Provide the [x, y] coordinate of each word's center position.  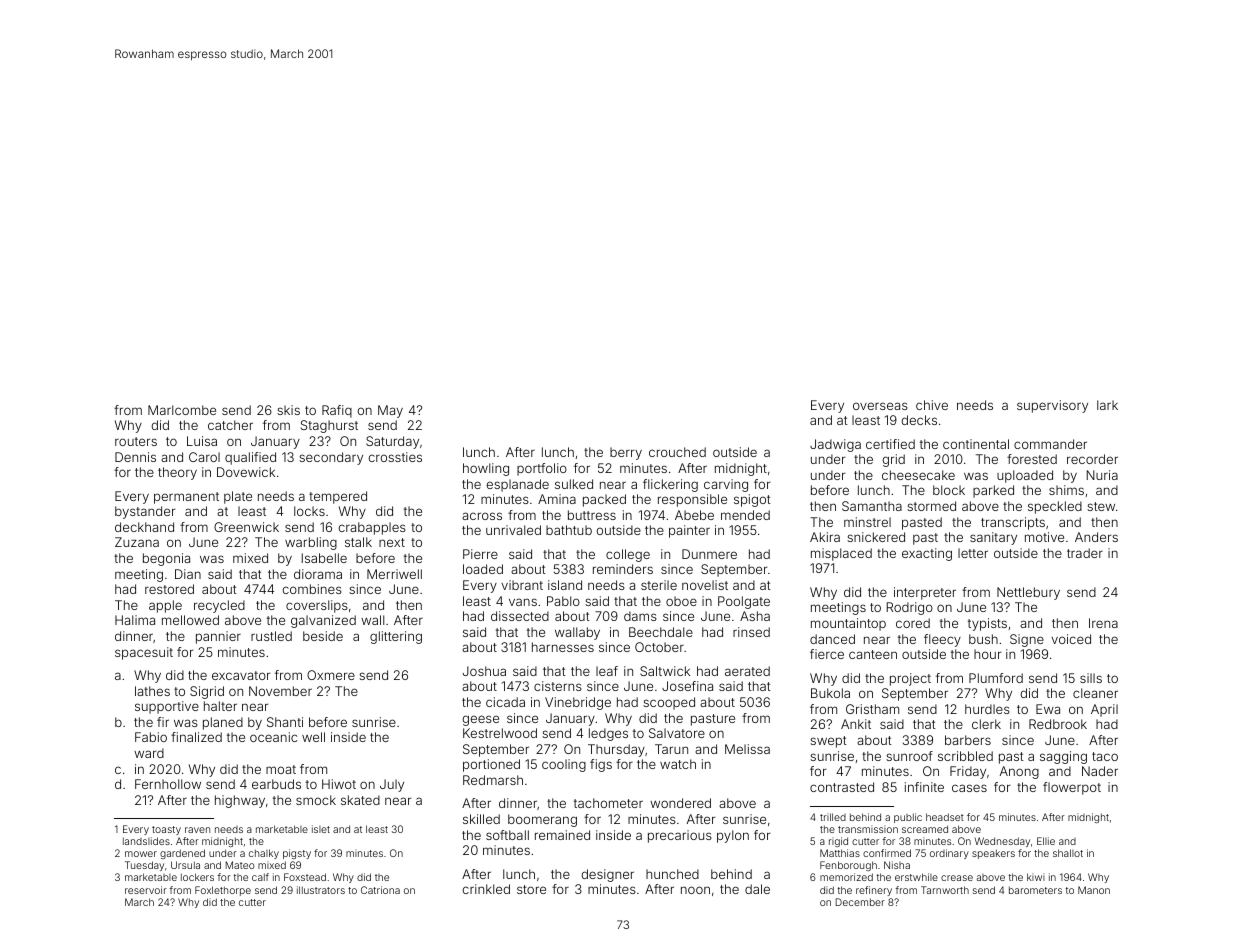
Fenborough [848, 866]
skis [288, 410]
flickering [670, 485]
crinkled [486, 889]
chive [932, 405]
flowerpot [1072, 788]
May [390, 411]
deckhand [144, 527]
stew [1101, 506]
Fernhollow [168, 784]
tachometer [608, 803]
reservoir [146, 890]
